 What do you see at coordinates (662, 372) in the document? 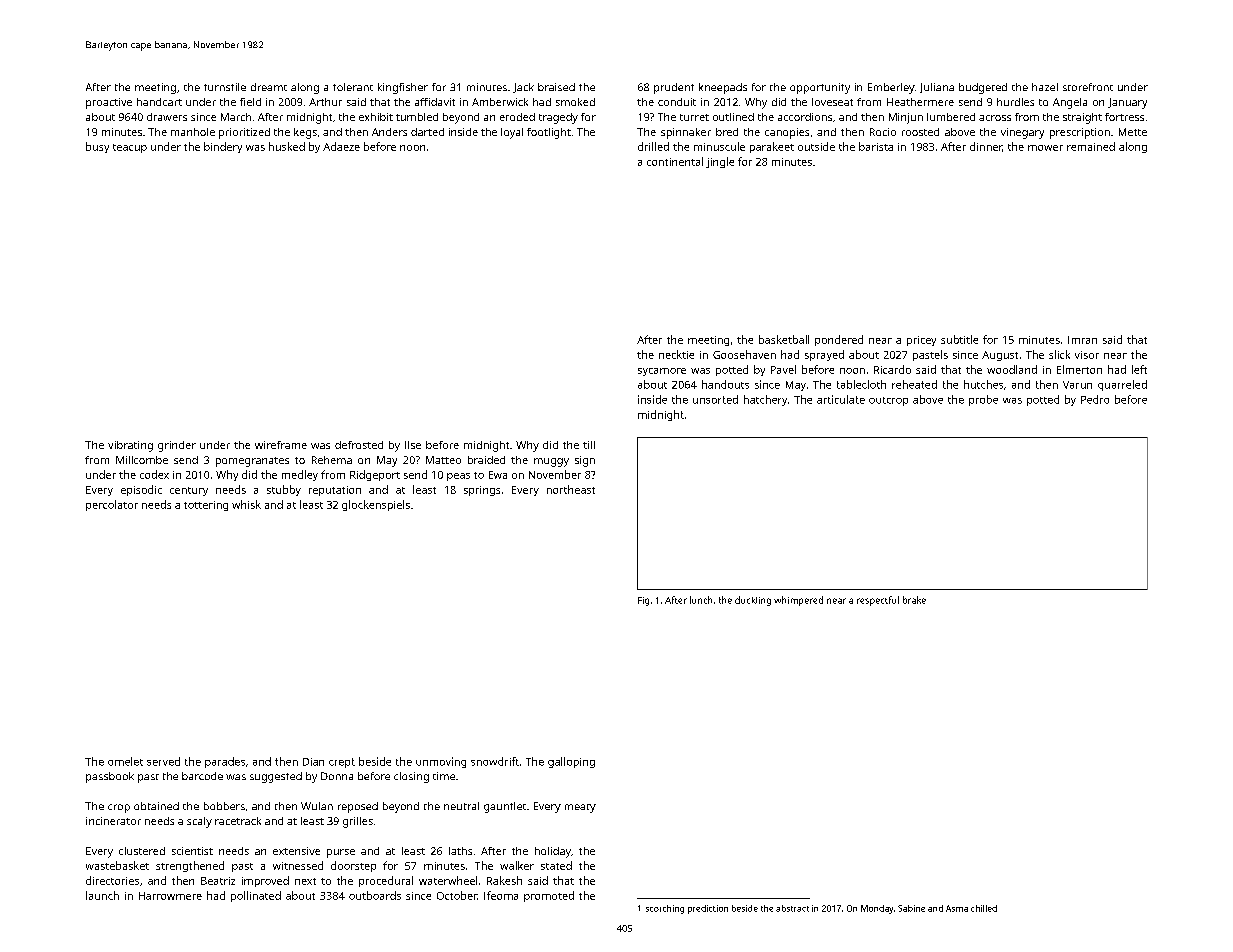
I see `sycamore` at bounding box center [662, 372].
